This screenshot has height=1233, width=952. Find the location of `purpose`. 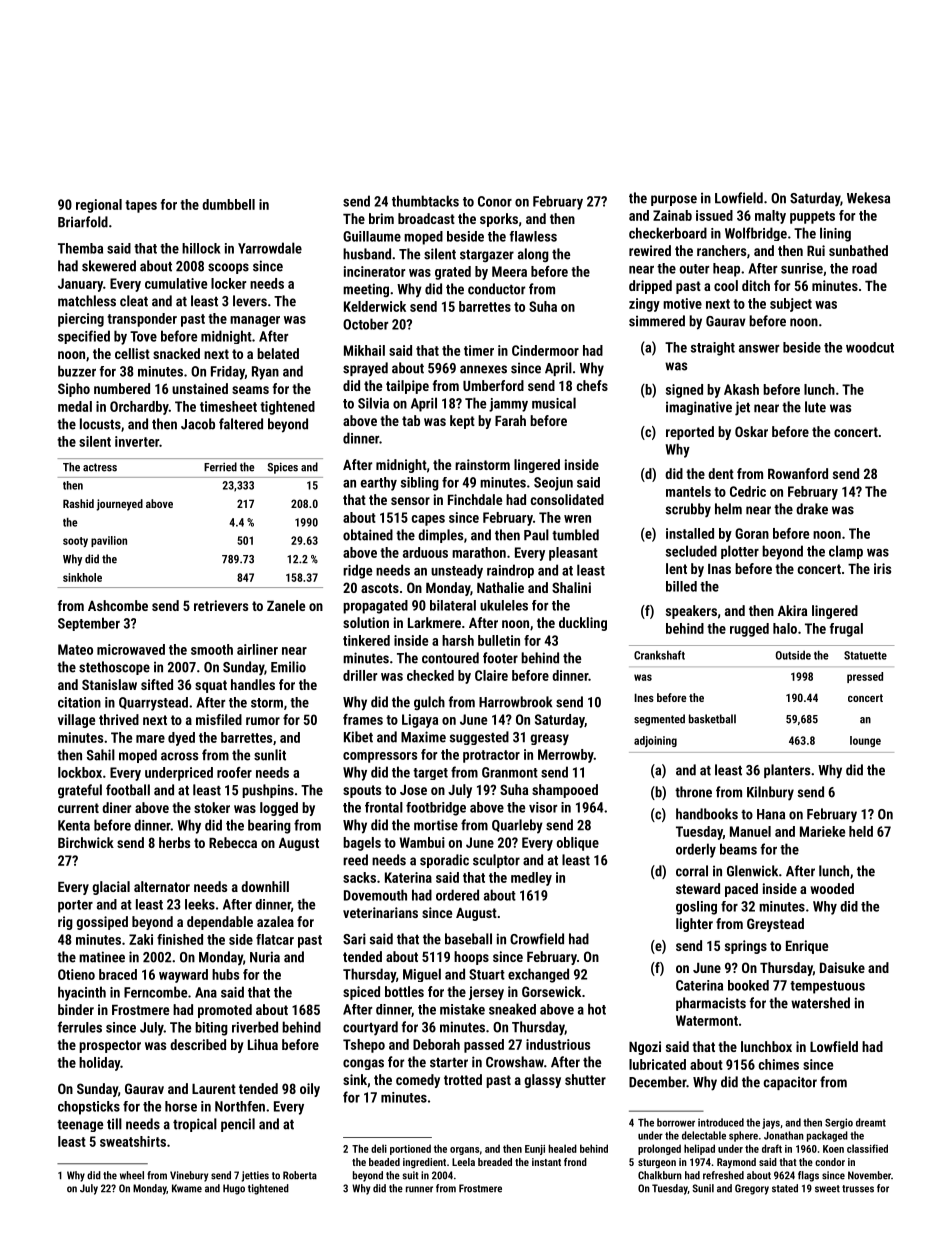

purpose is located at coordinates (674, 200).
